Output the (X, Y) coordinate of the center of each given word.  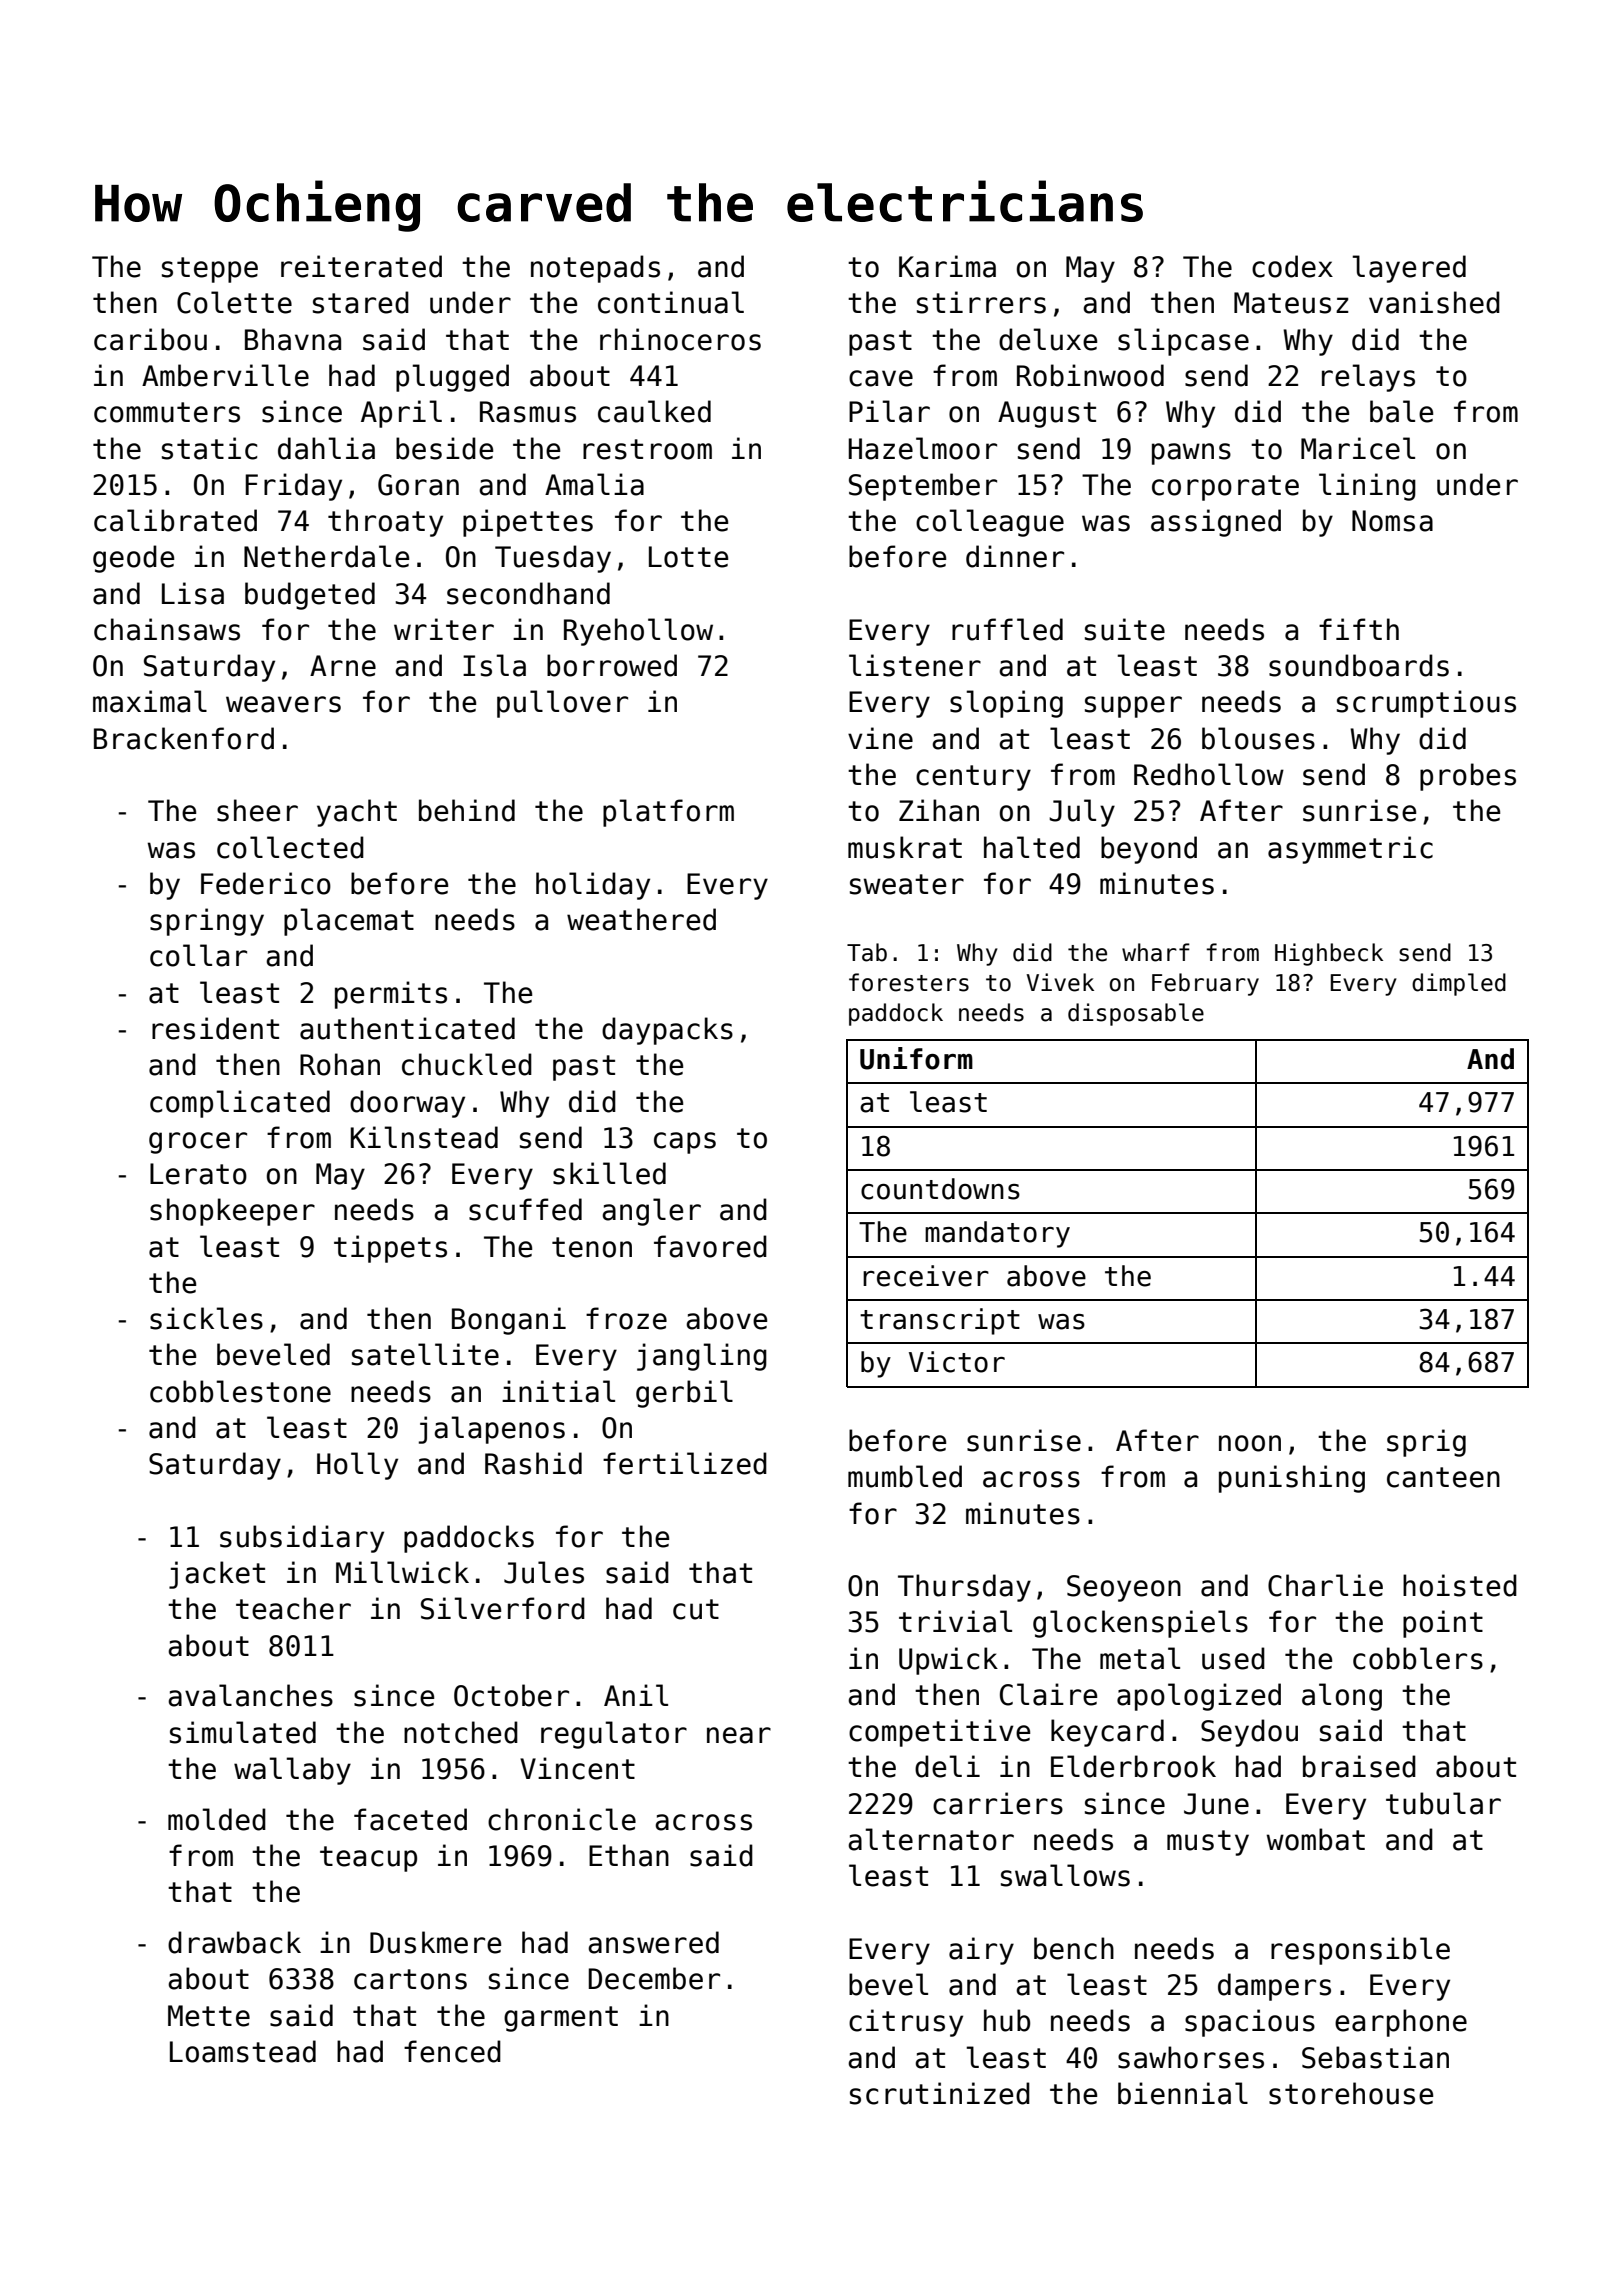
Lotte (688, 557)
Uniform (916, 1058)
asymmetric (1350, 850)
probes (1468, 777)
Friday (293, 487)
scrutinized (940, 2093)
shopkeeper (232, 1212)
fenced (452, 2051)
